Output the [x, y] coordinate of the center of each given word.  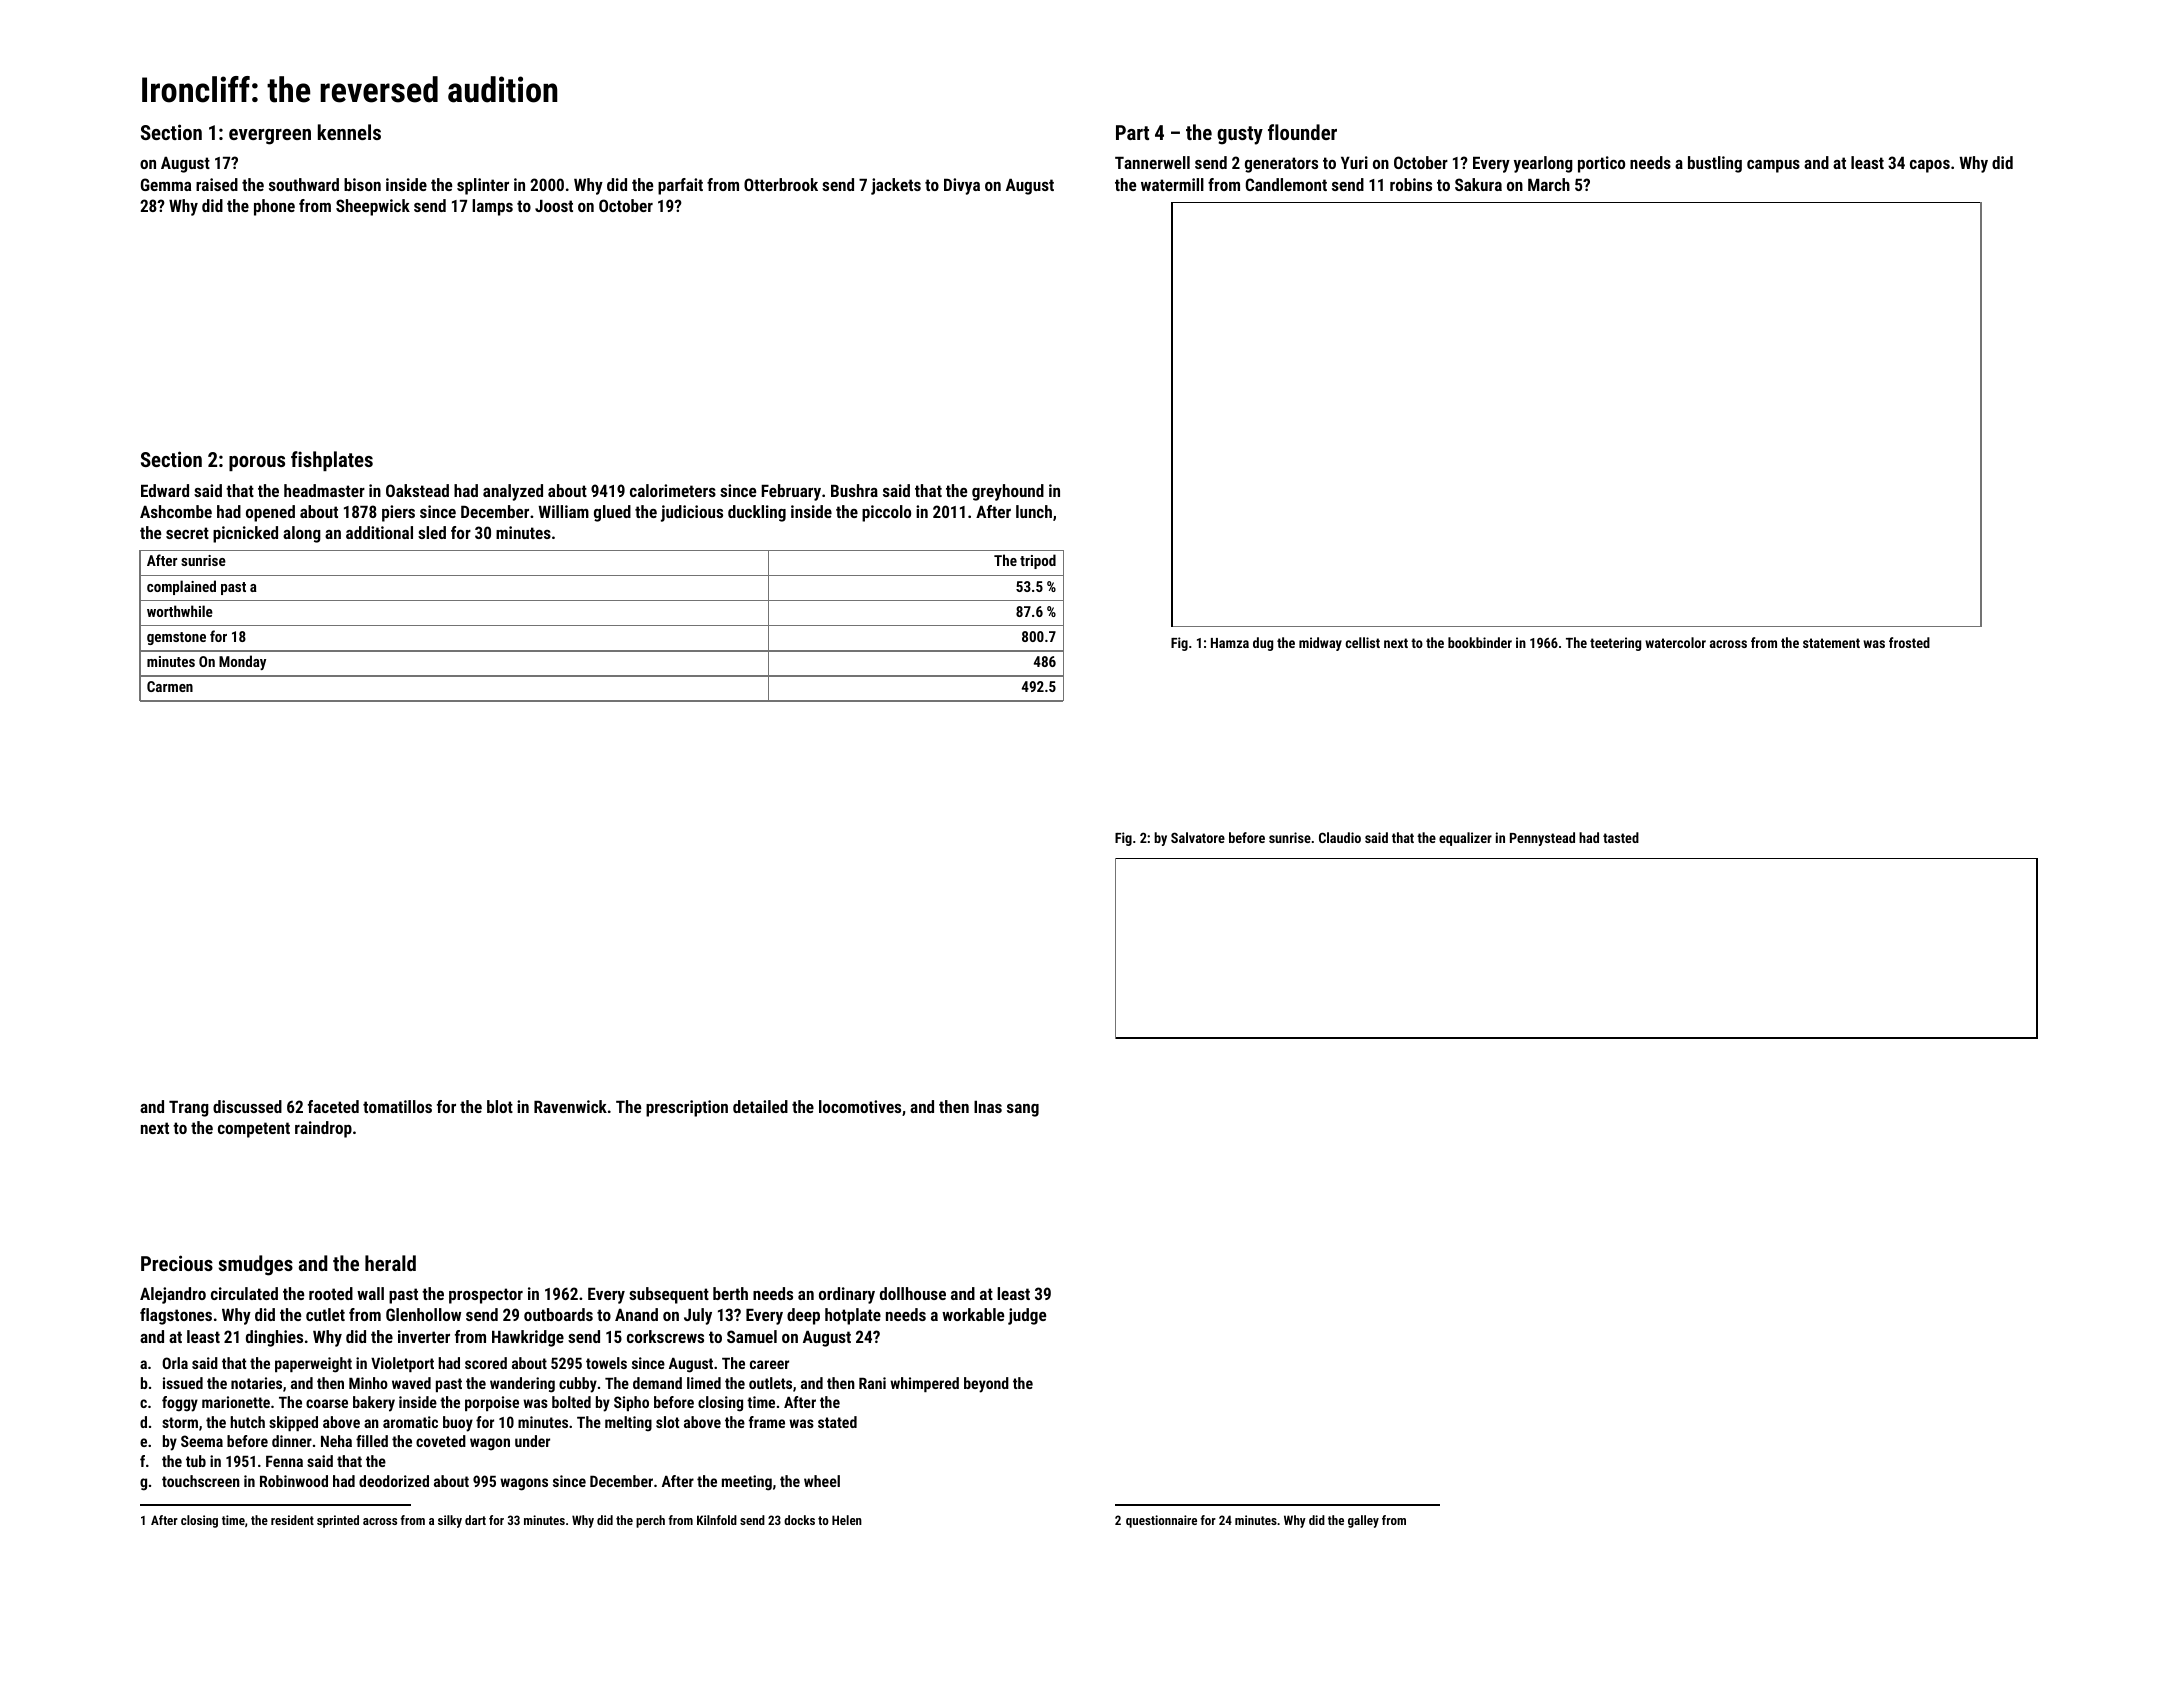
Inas [988, 1107]
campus [1773, 166]
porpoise [492, 1403]
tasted [1621, 837]
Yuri [1354, 162]
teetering [1615, 644]
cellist [1363, 642]
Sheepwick [373, 207]
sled [432, 532]
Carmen [170, 686]
